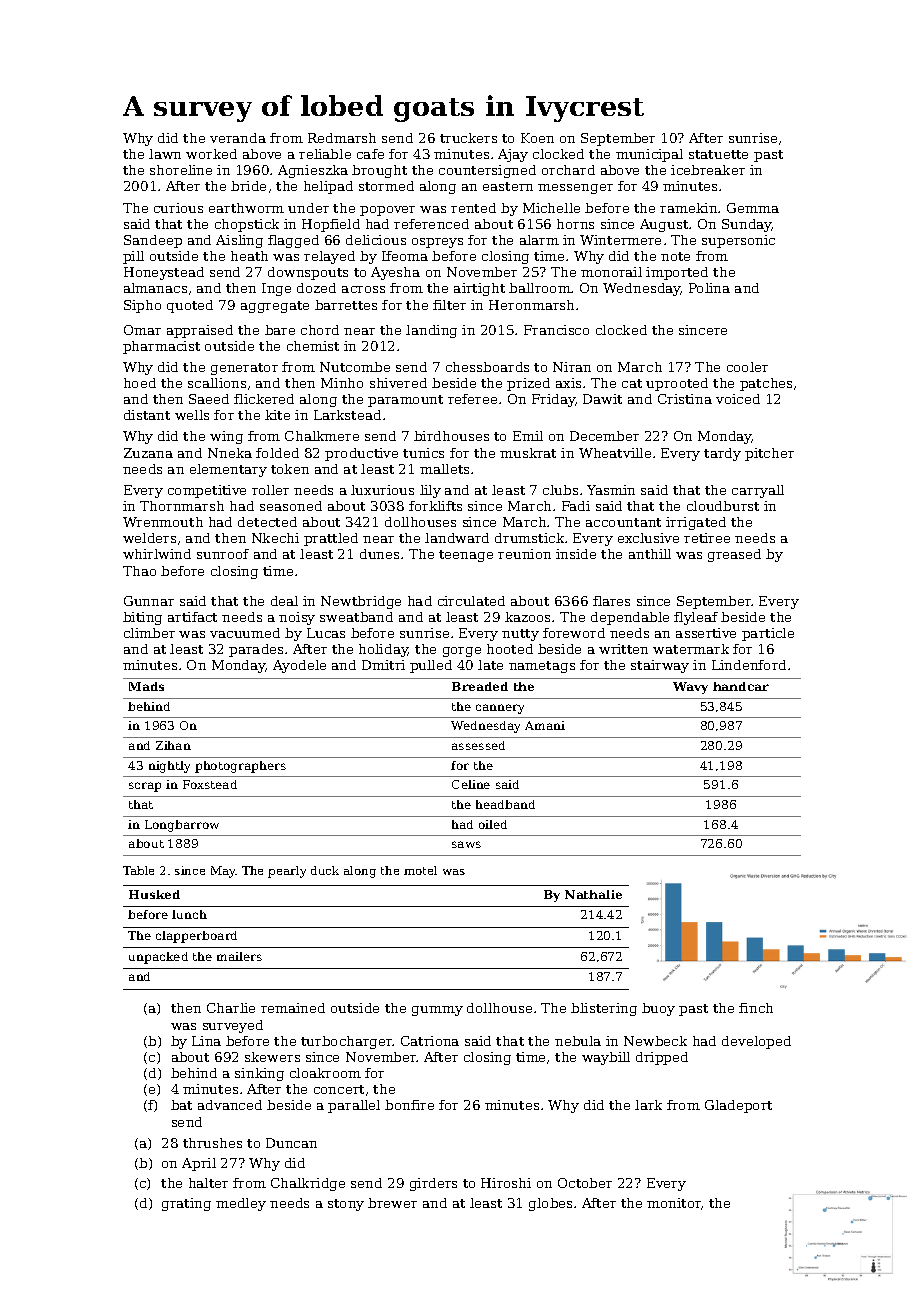 This screenshot has width=924, height=1308. What do you see at coordinates (149, 633) in the screenshot?
I see `climber` at bounding box center [149, 633].
